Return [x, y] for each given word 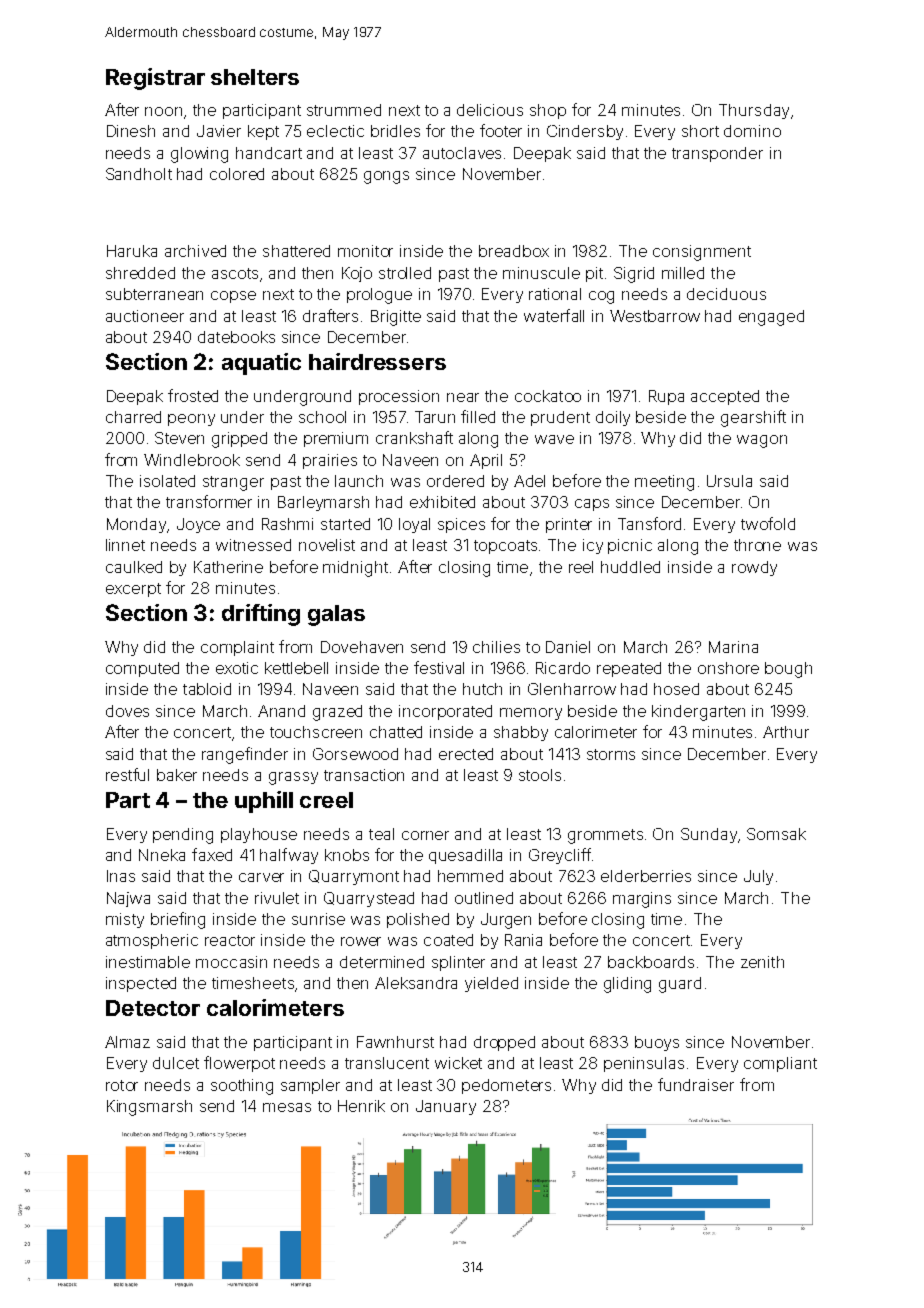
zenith [762, 962]
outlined [484, 898]
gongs [386, 177]
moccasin [231, 962]
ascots [235, 273]
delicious [490, 110]
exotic [237, 668]
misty [125, 920]
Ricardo [563, 668]
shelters [255, 77]
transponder [717, 154]
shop [548, 111]
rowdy [754, 568]
